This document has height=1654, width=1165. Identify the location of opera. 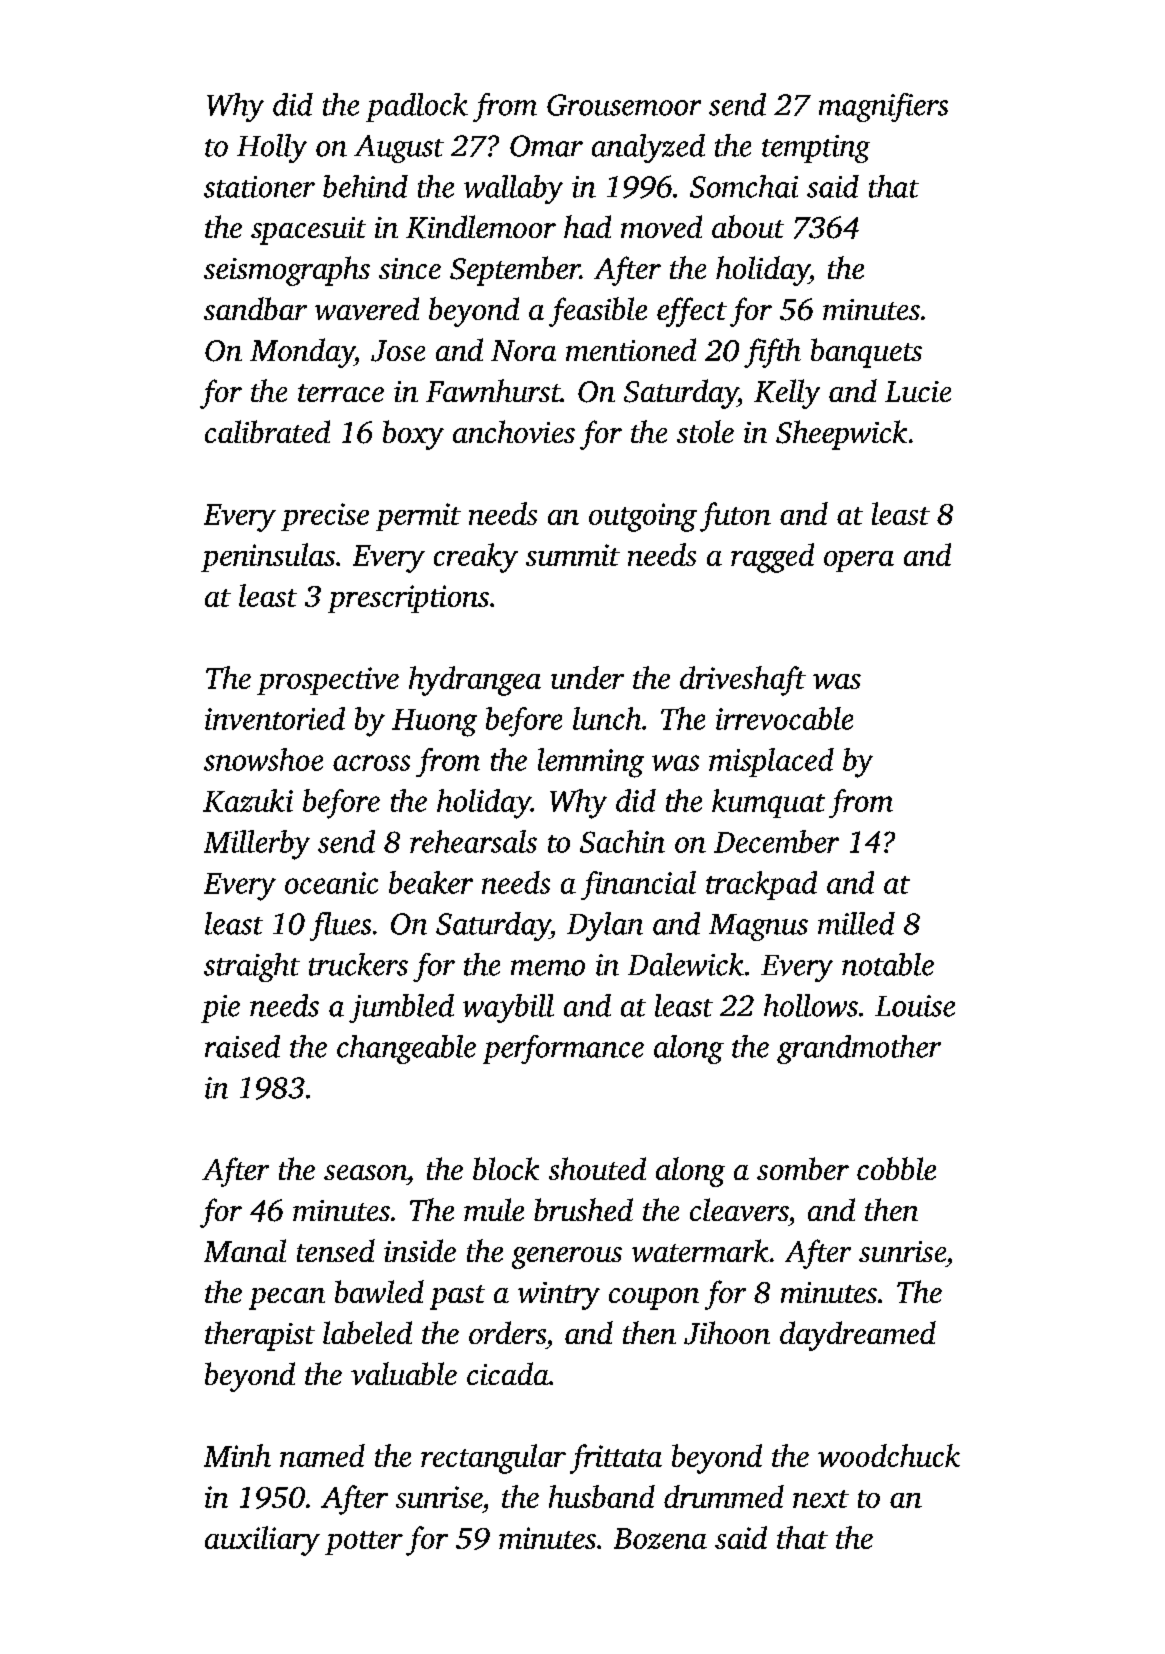
(859, 561).
